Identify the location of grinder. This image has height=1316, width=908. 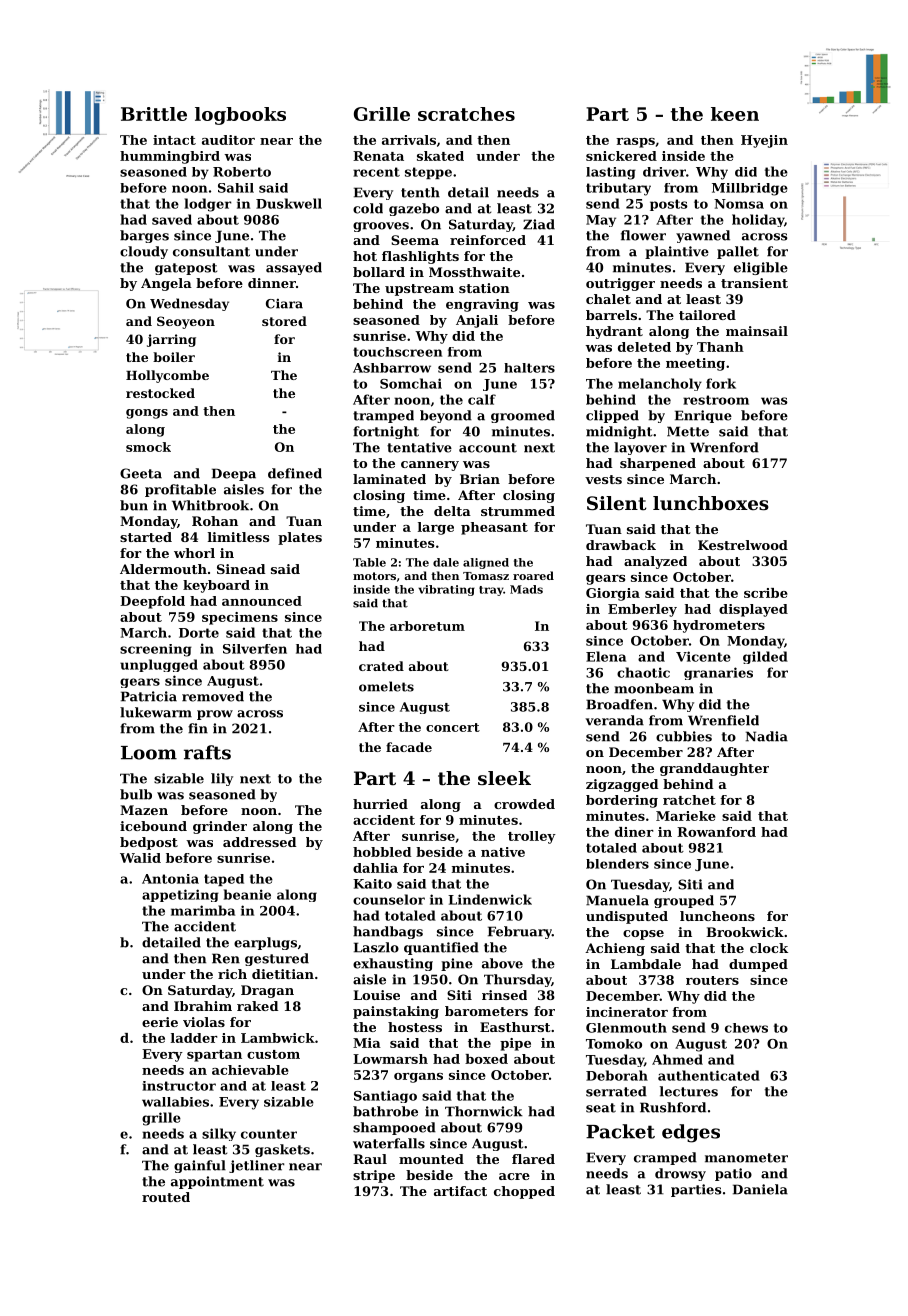
(220, 827).
